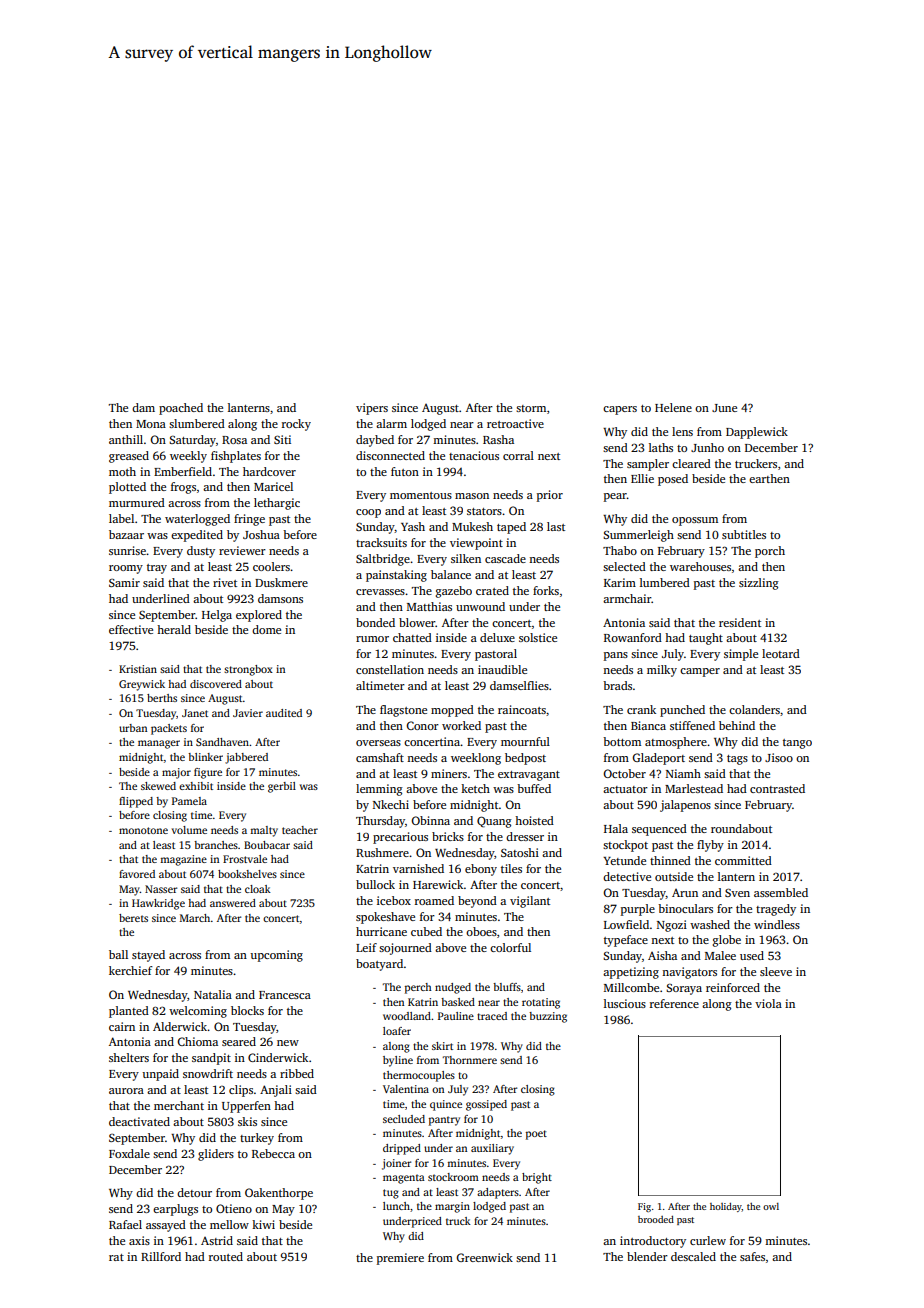  I want to click on Thursday, so click(380, 822).
